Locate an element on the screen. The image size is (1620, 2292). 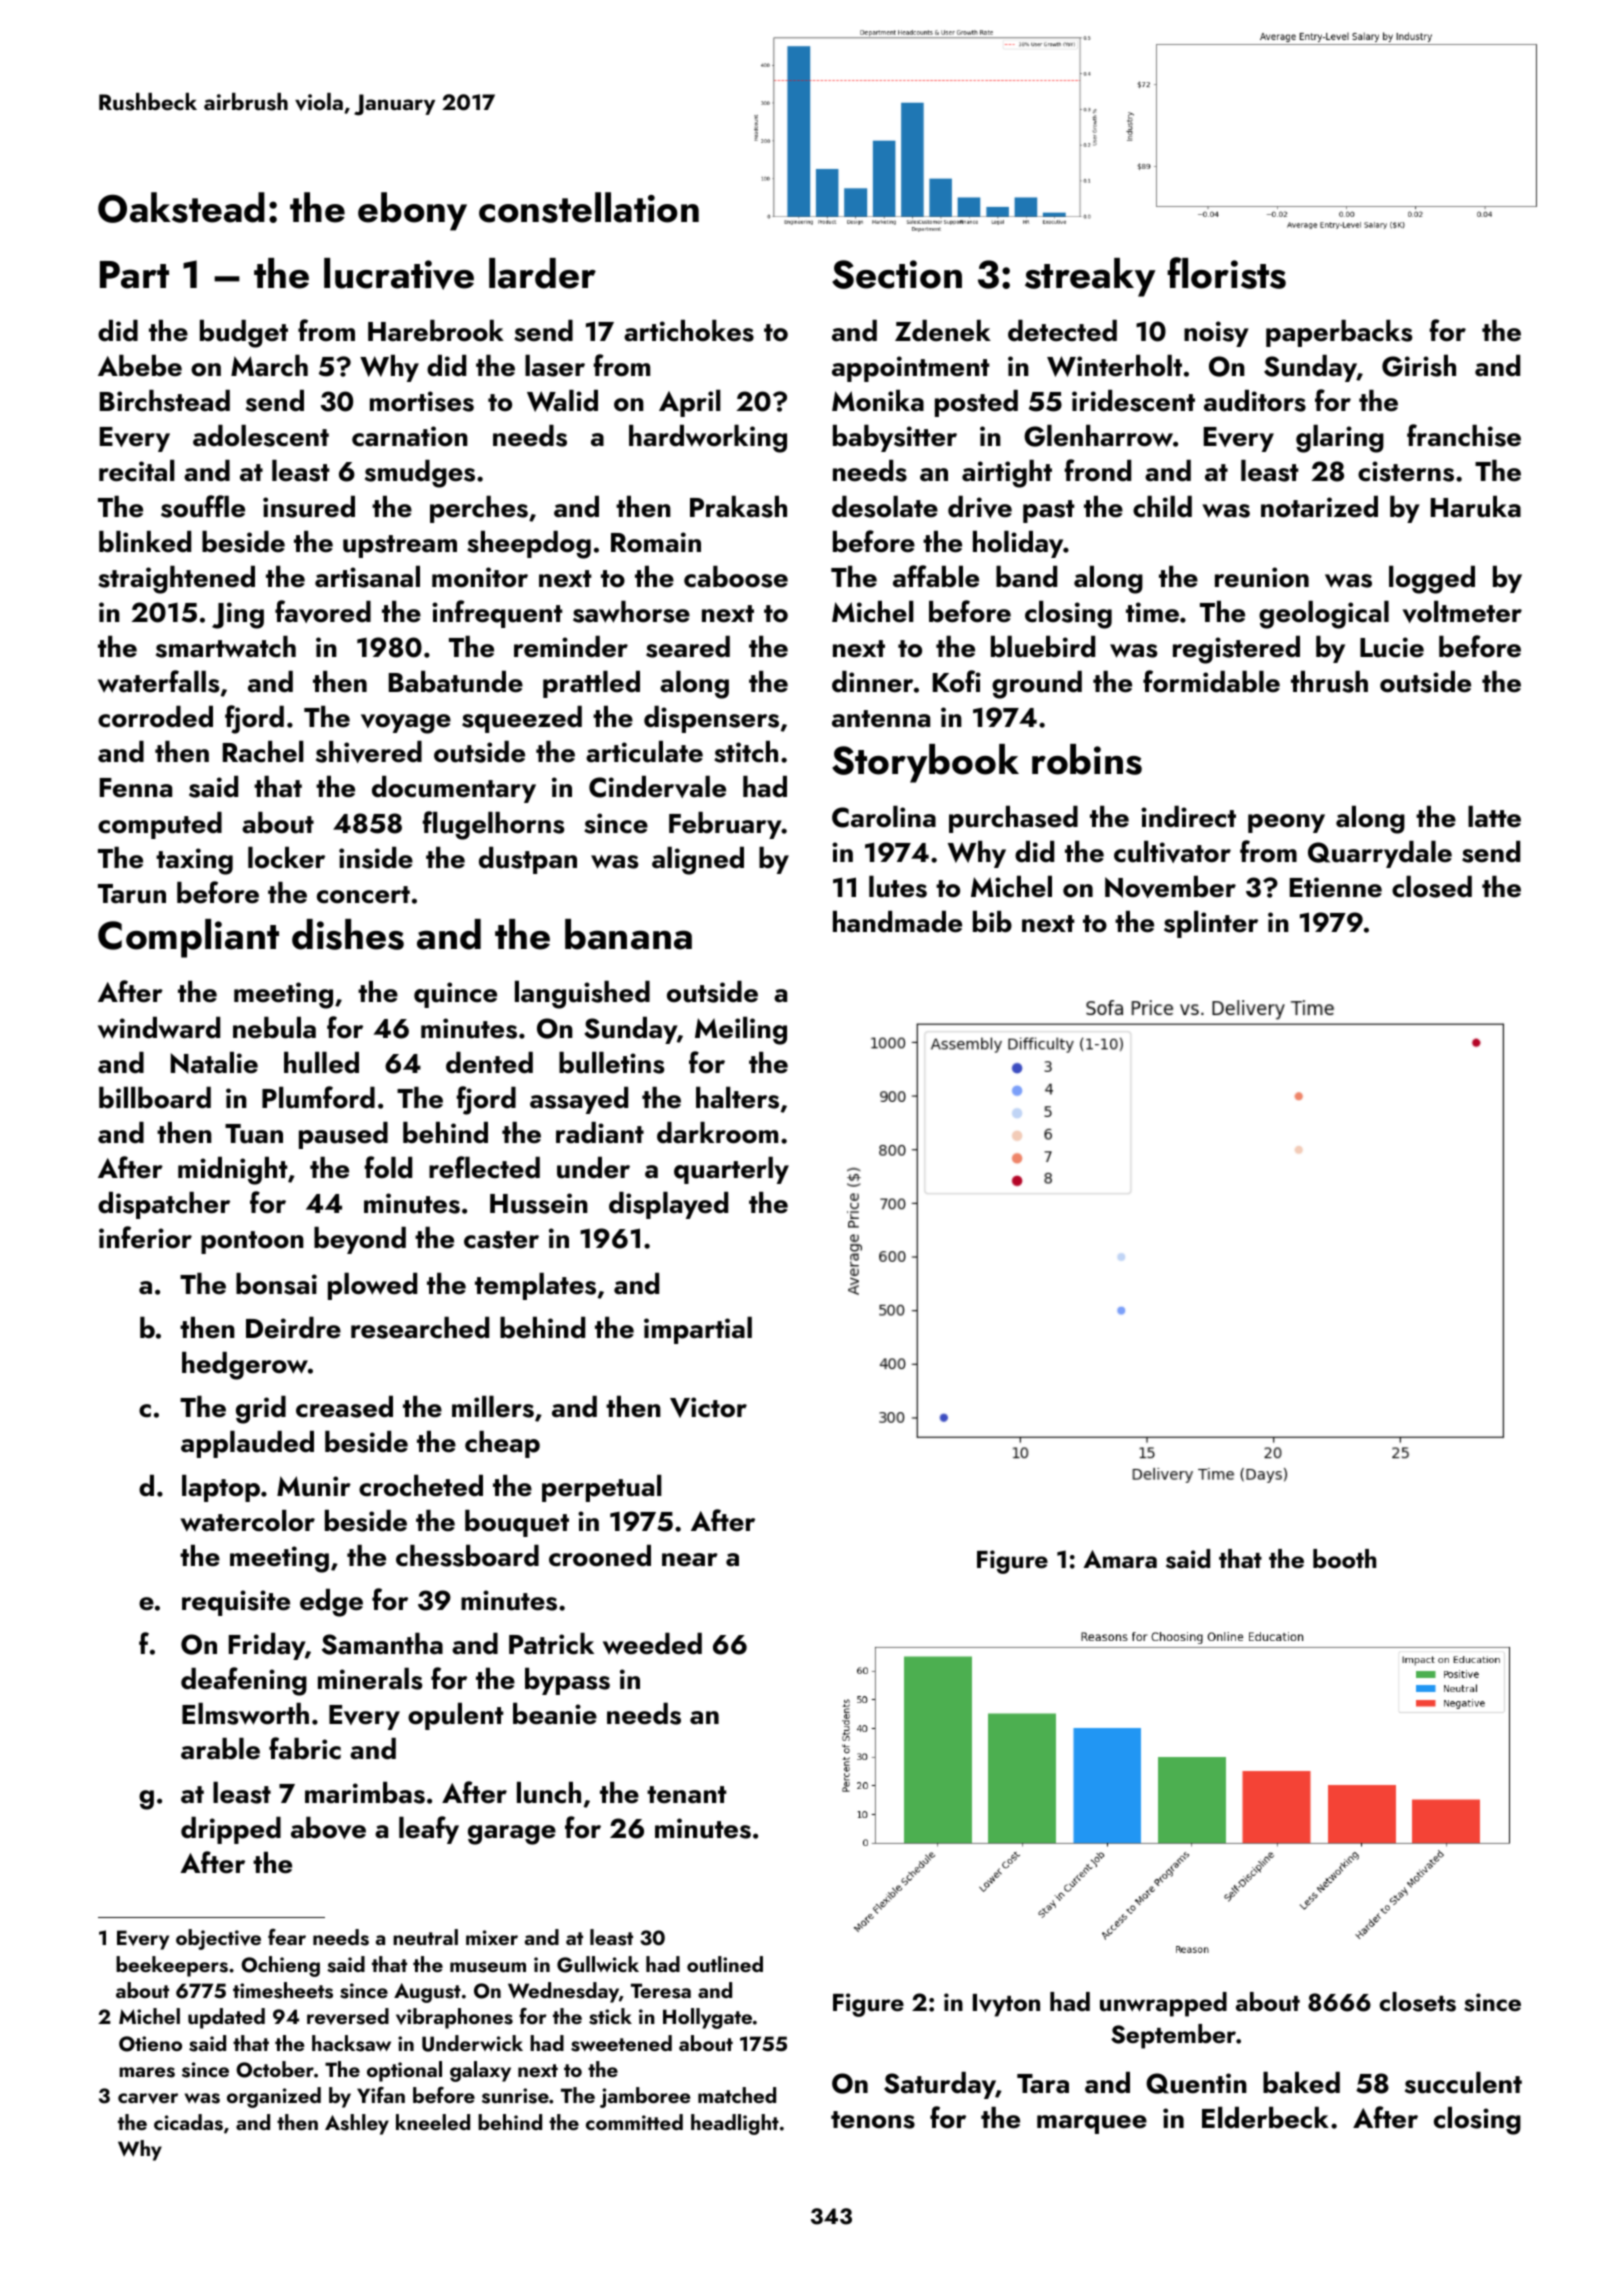
florists is located at coordinates (1226, 273).
